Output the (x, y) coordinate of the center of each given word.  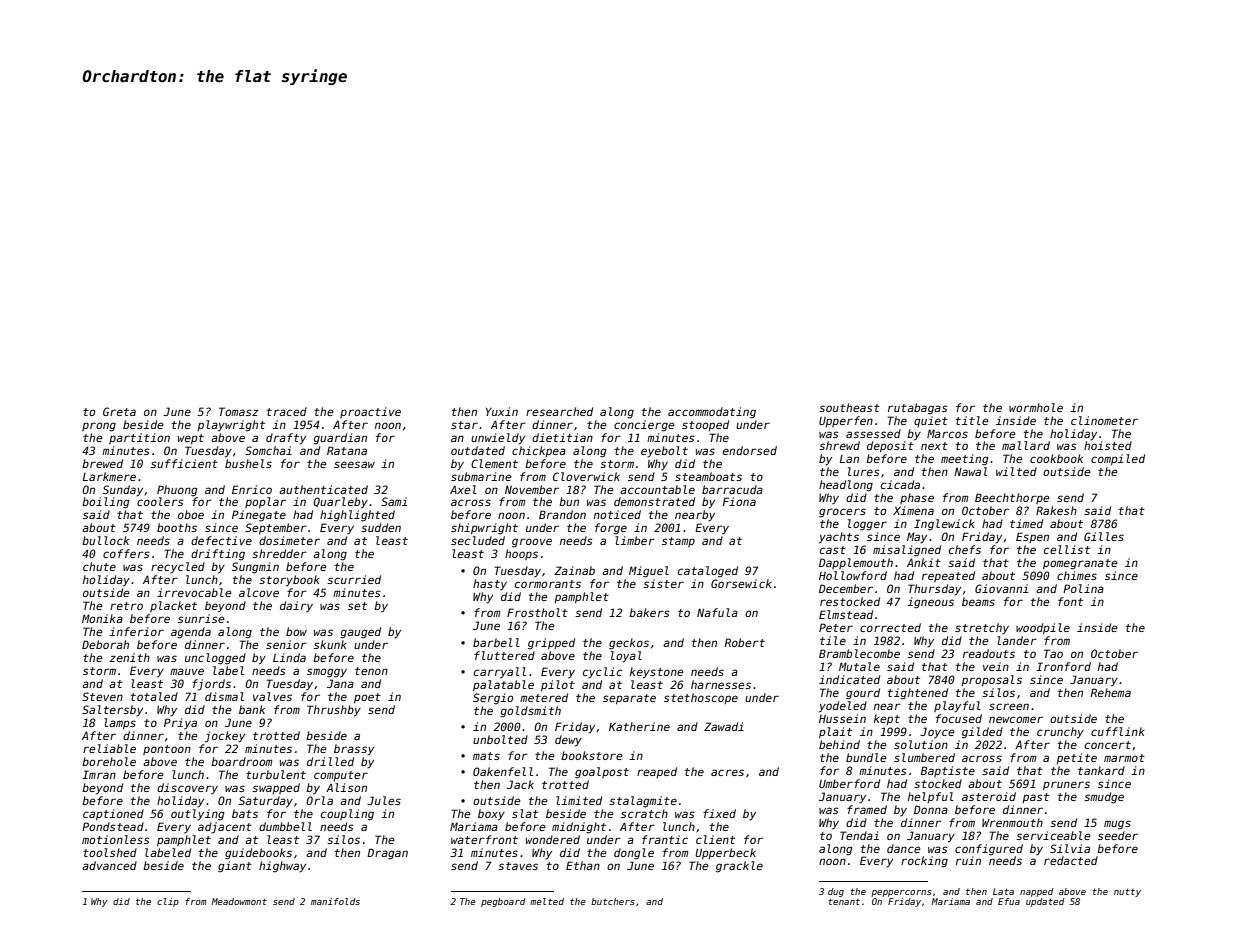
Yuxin (502, 411)
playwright (231, 426)
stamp (678, 542)
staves (518, 866)
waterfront (484, 839)
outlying (198, 815)
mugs (1117, 825)
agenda (191, 633)
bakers (649, 612)
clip (168, 902)
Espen (1032, 537)
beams (978, 601)
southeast (849, 407)
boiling (106, 503)
